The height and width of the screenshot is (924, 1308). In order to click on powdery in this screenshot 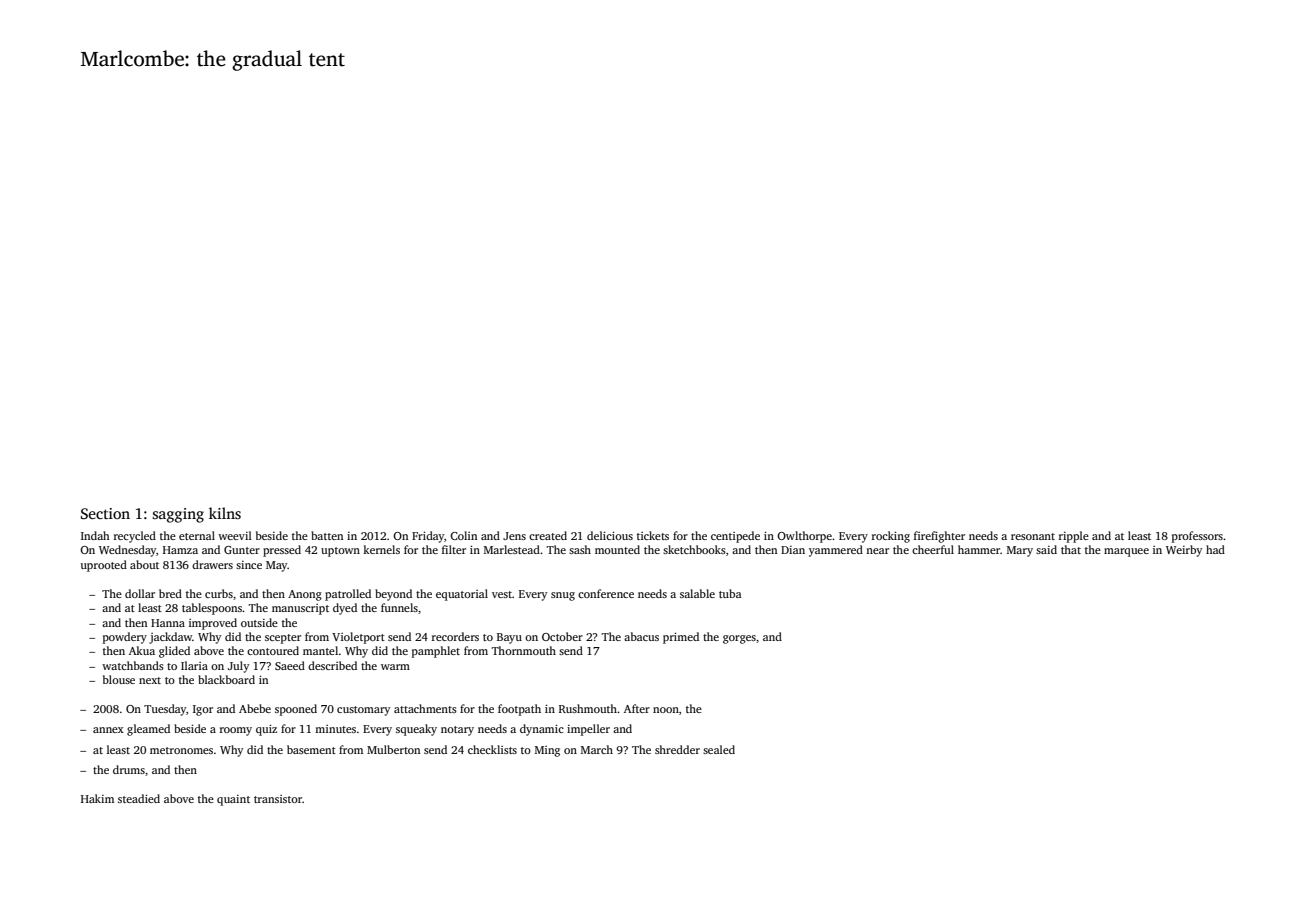, I will do `click(125, 638)`.
